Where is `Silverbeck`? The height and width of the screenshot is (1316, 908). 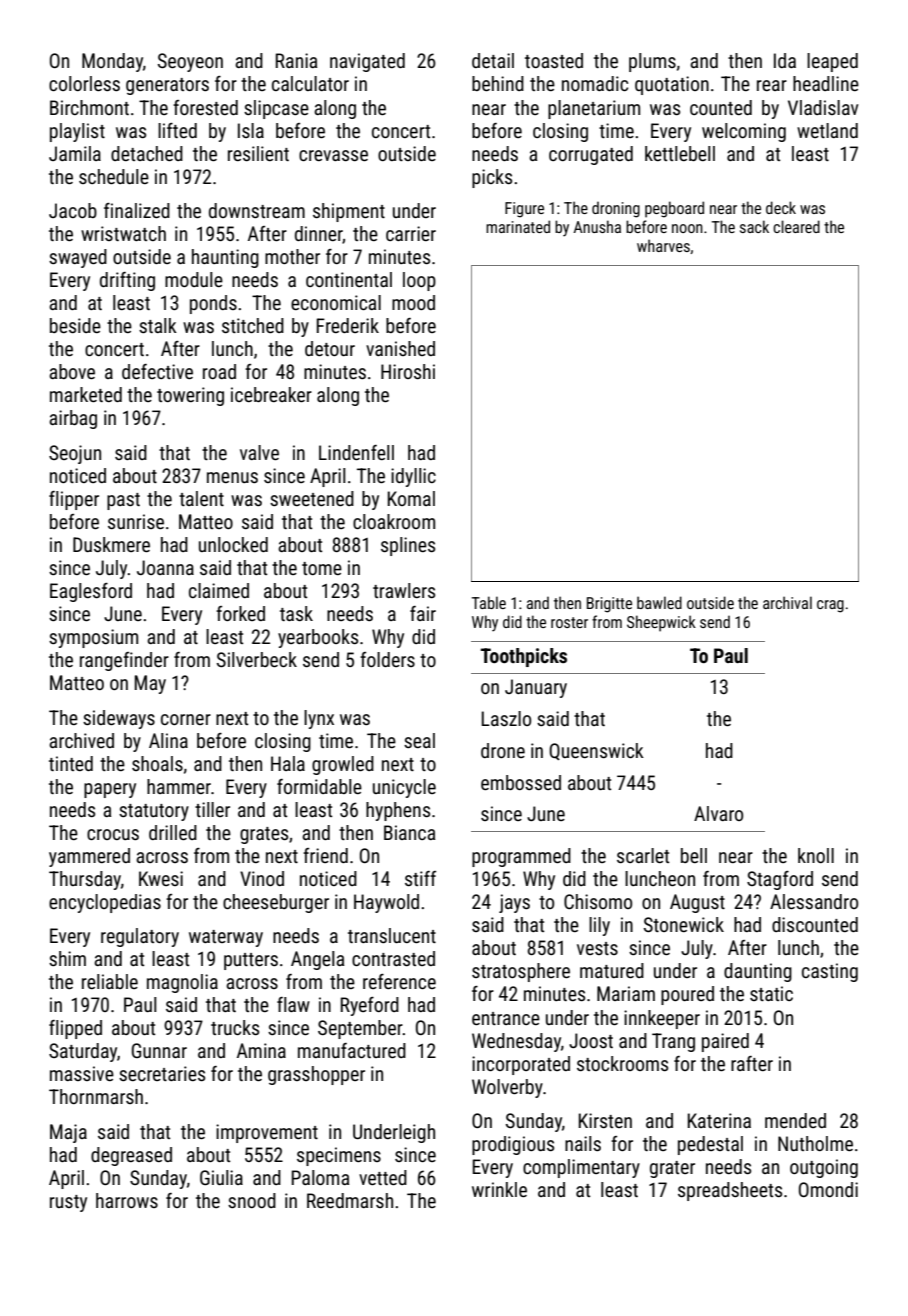
Silverbeck is located at coordinates (257, 659).
